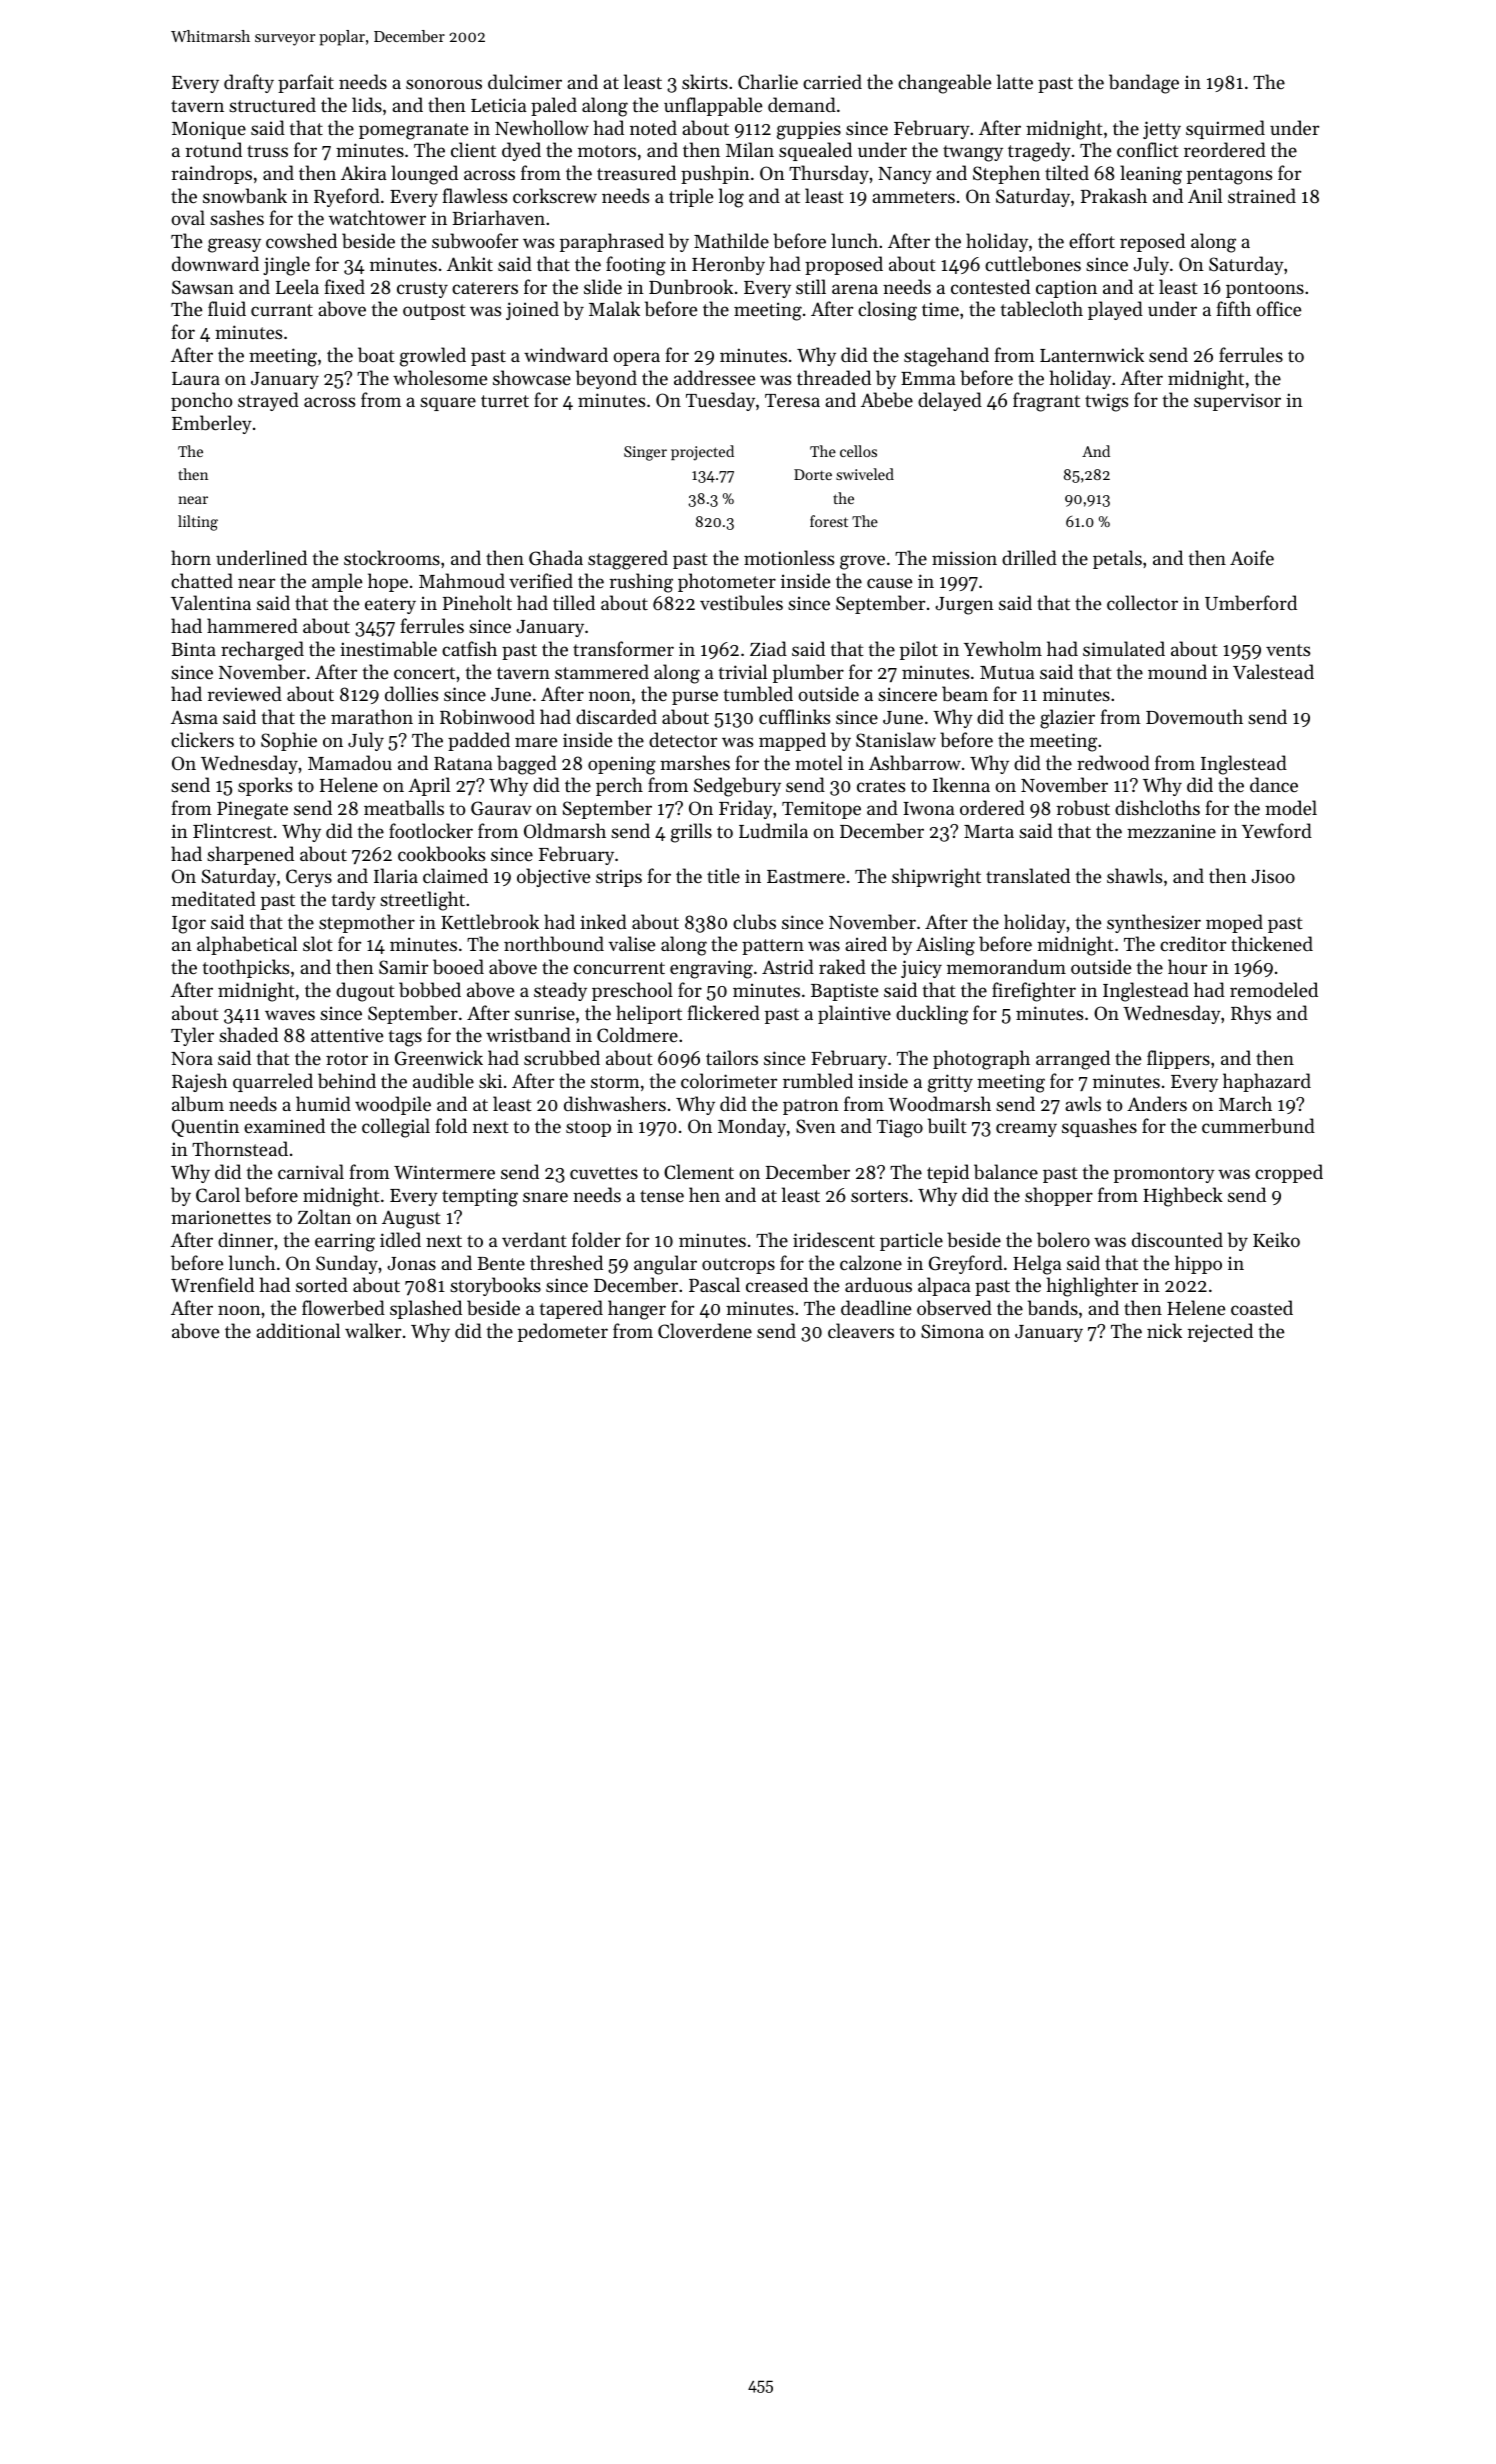  I want to click on iridescent, so click(834, 1239).
